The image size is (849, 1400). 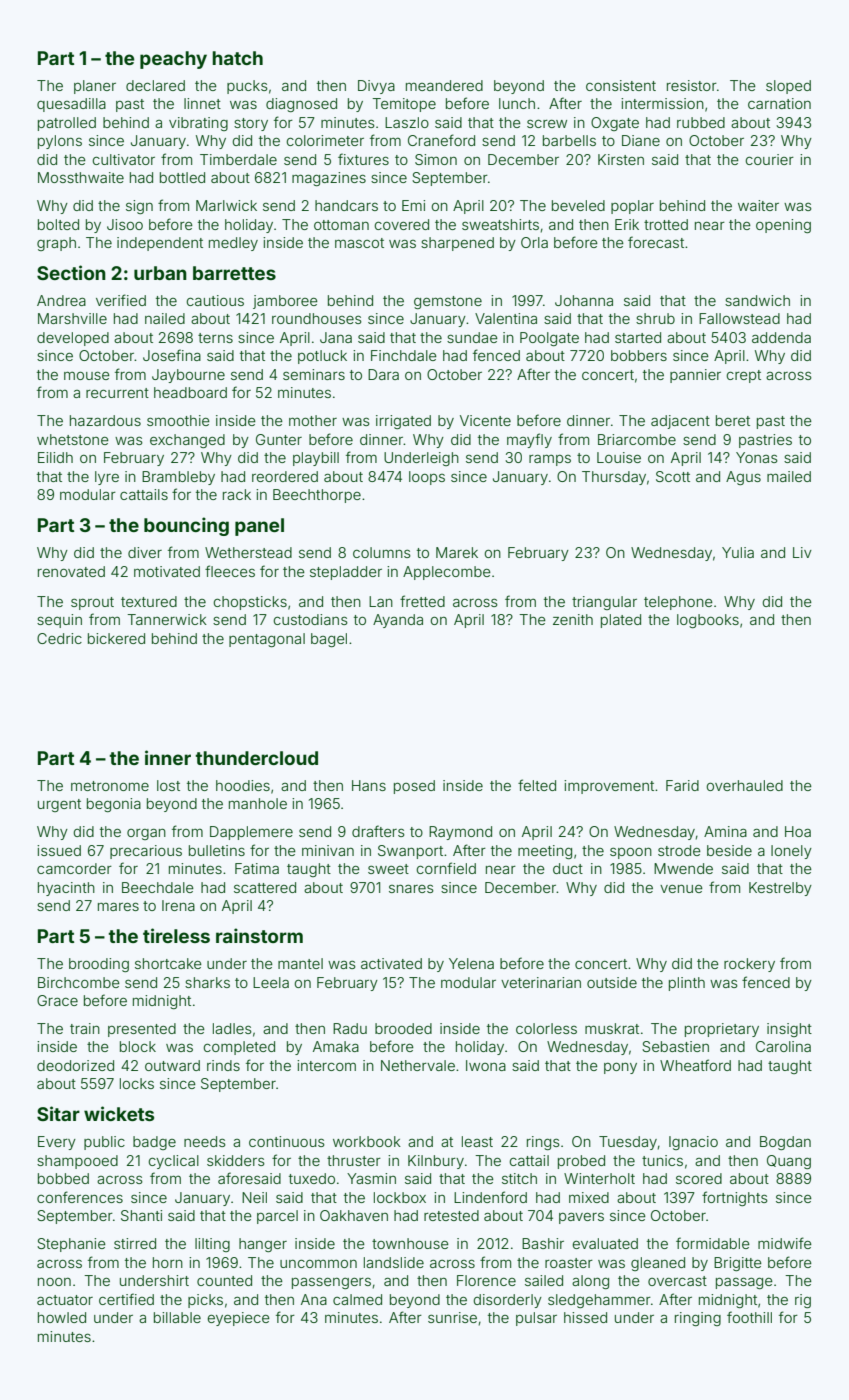 I want to click on logbooks, so click(x=708, y=621).
